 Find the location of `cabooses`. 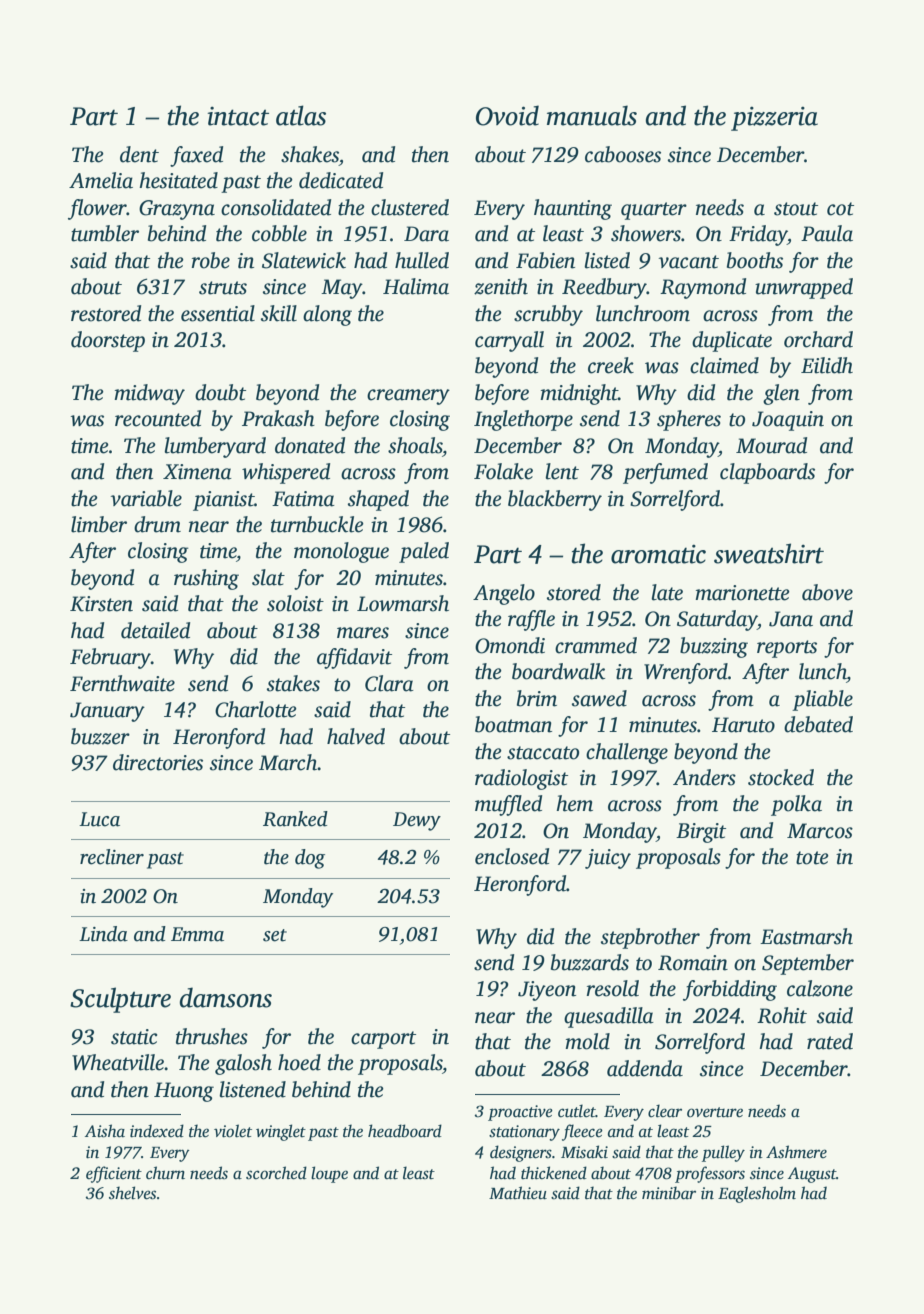

cabooses is located at coordinates (623, 154).
